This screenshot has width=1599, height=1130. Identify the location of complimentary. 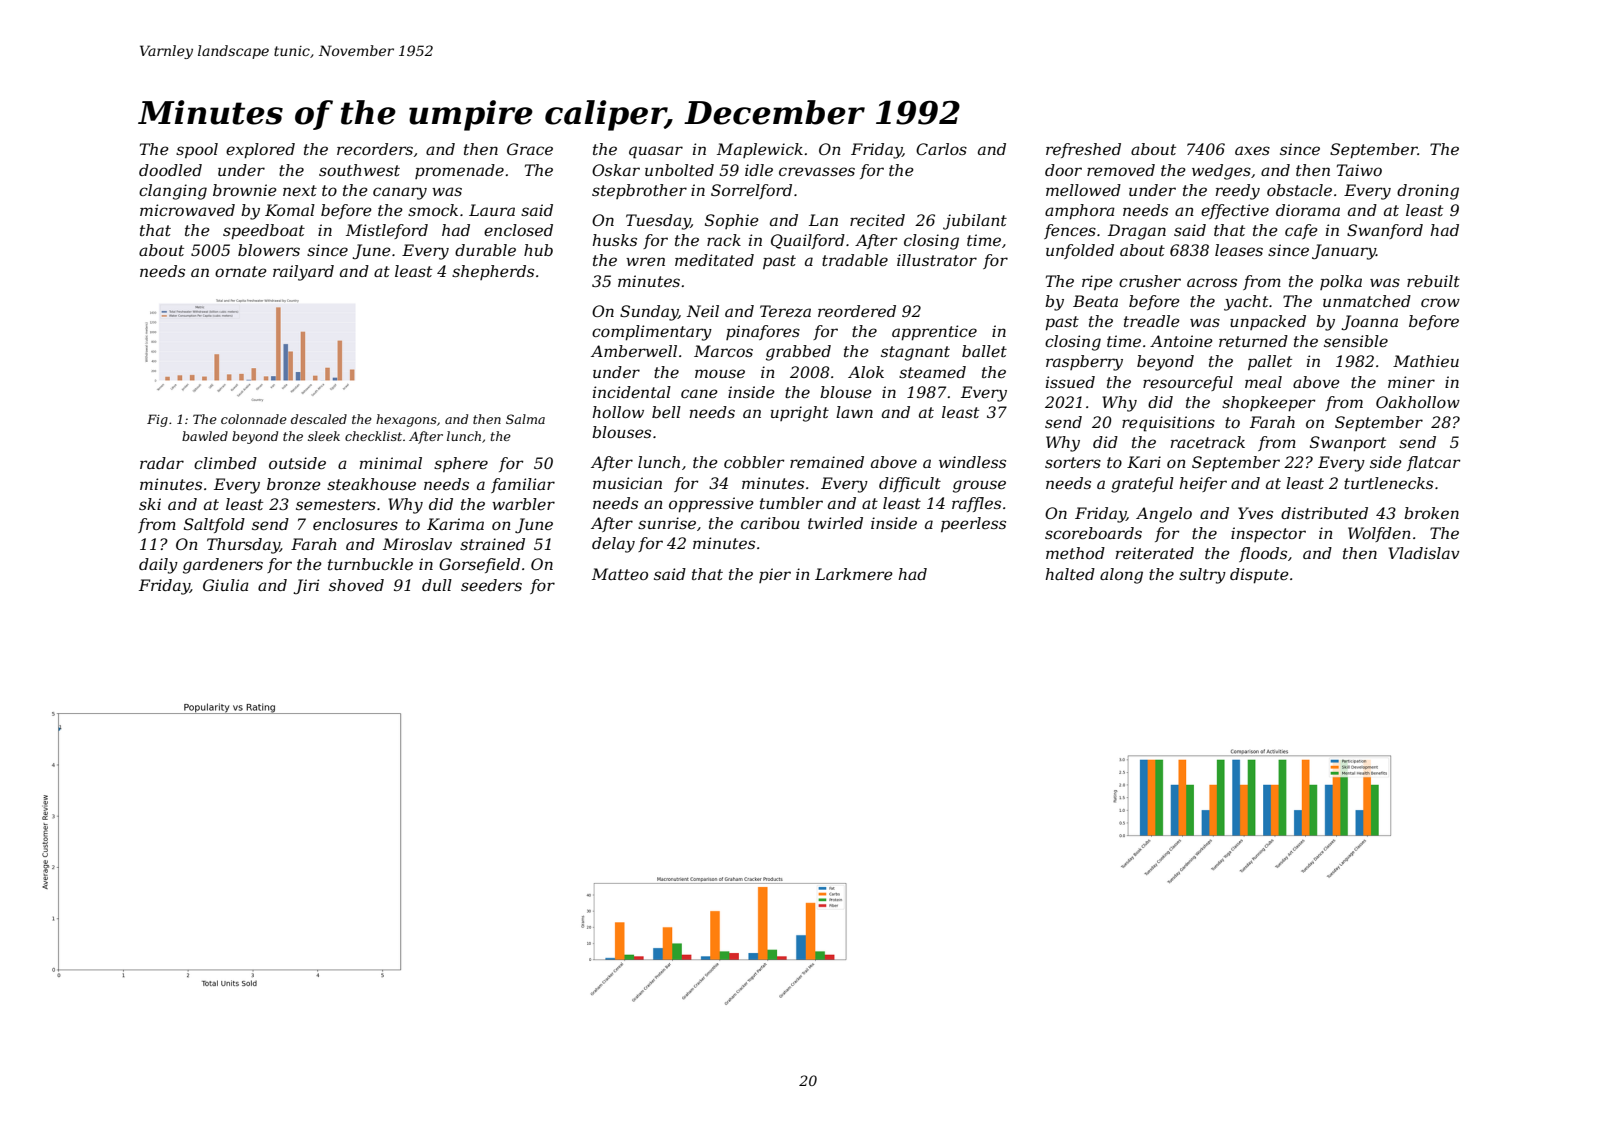
(652, 333).
